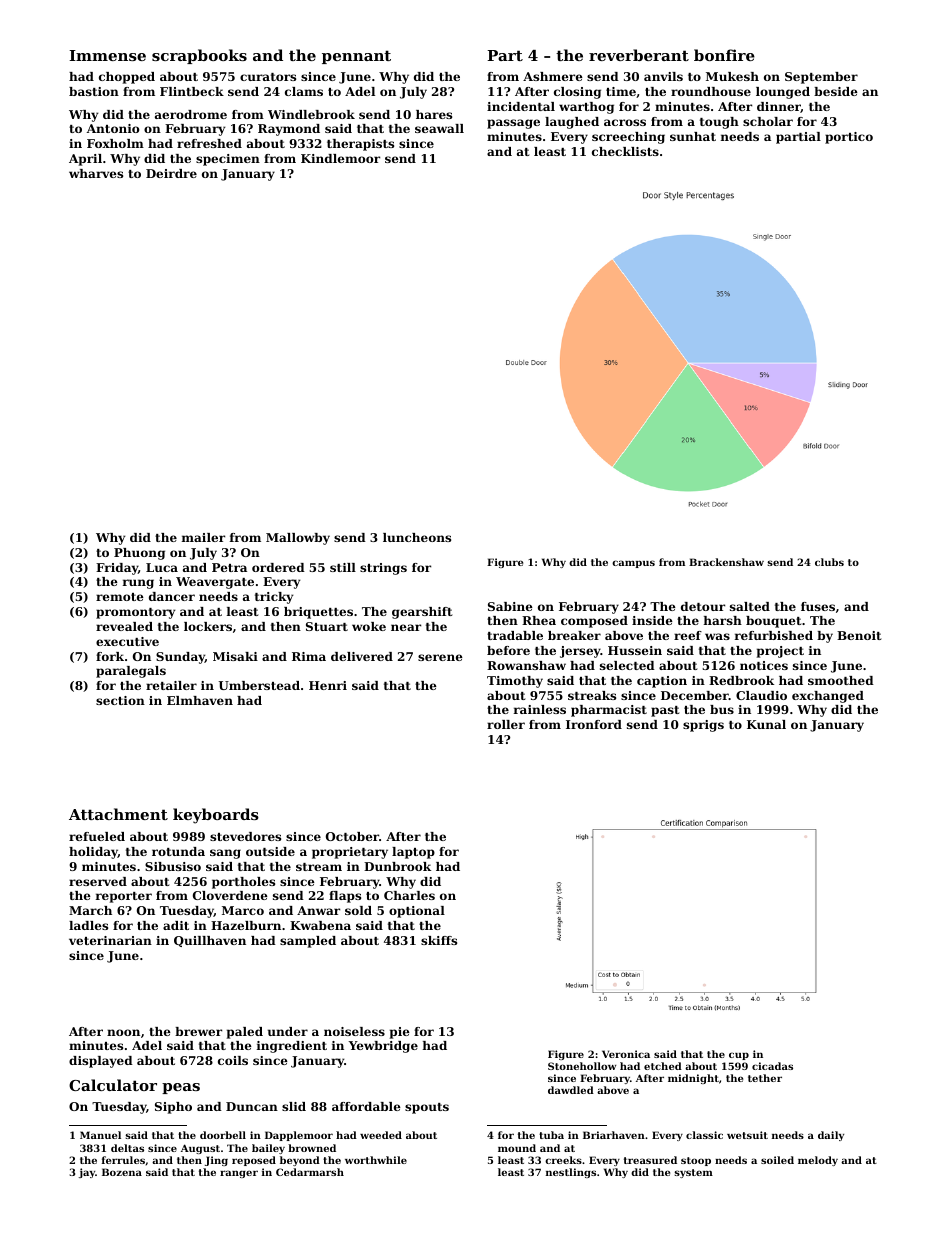  Describe the element at coordinates (203, 537) in the screenshot. I see `mailer` at that location.
